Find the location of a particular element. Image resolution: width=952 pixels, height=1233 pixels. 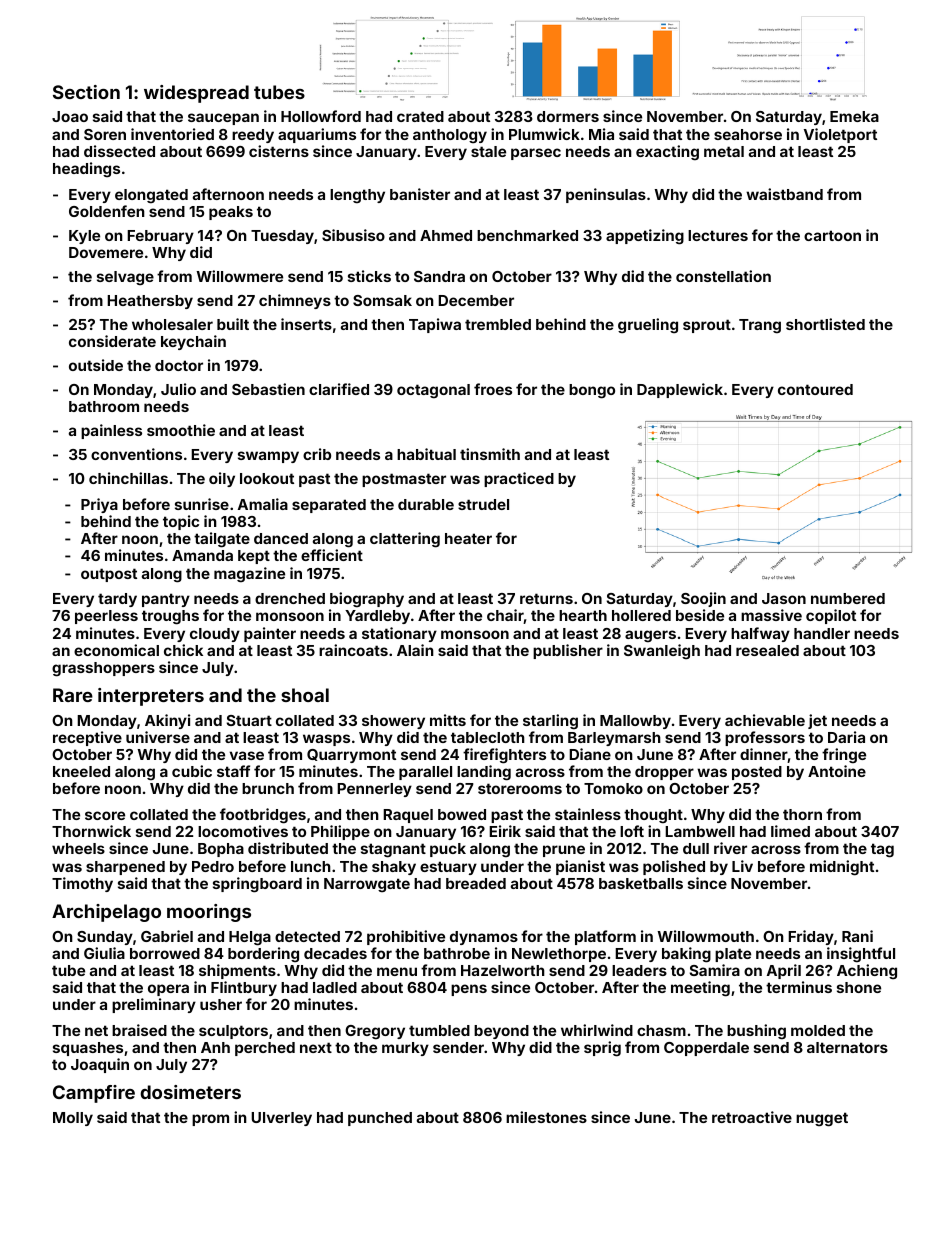

prom is located at coordinates (210, 1120).
